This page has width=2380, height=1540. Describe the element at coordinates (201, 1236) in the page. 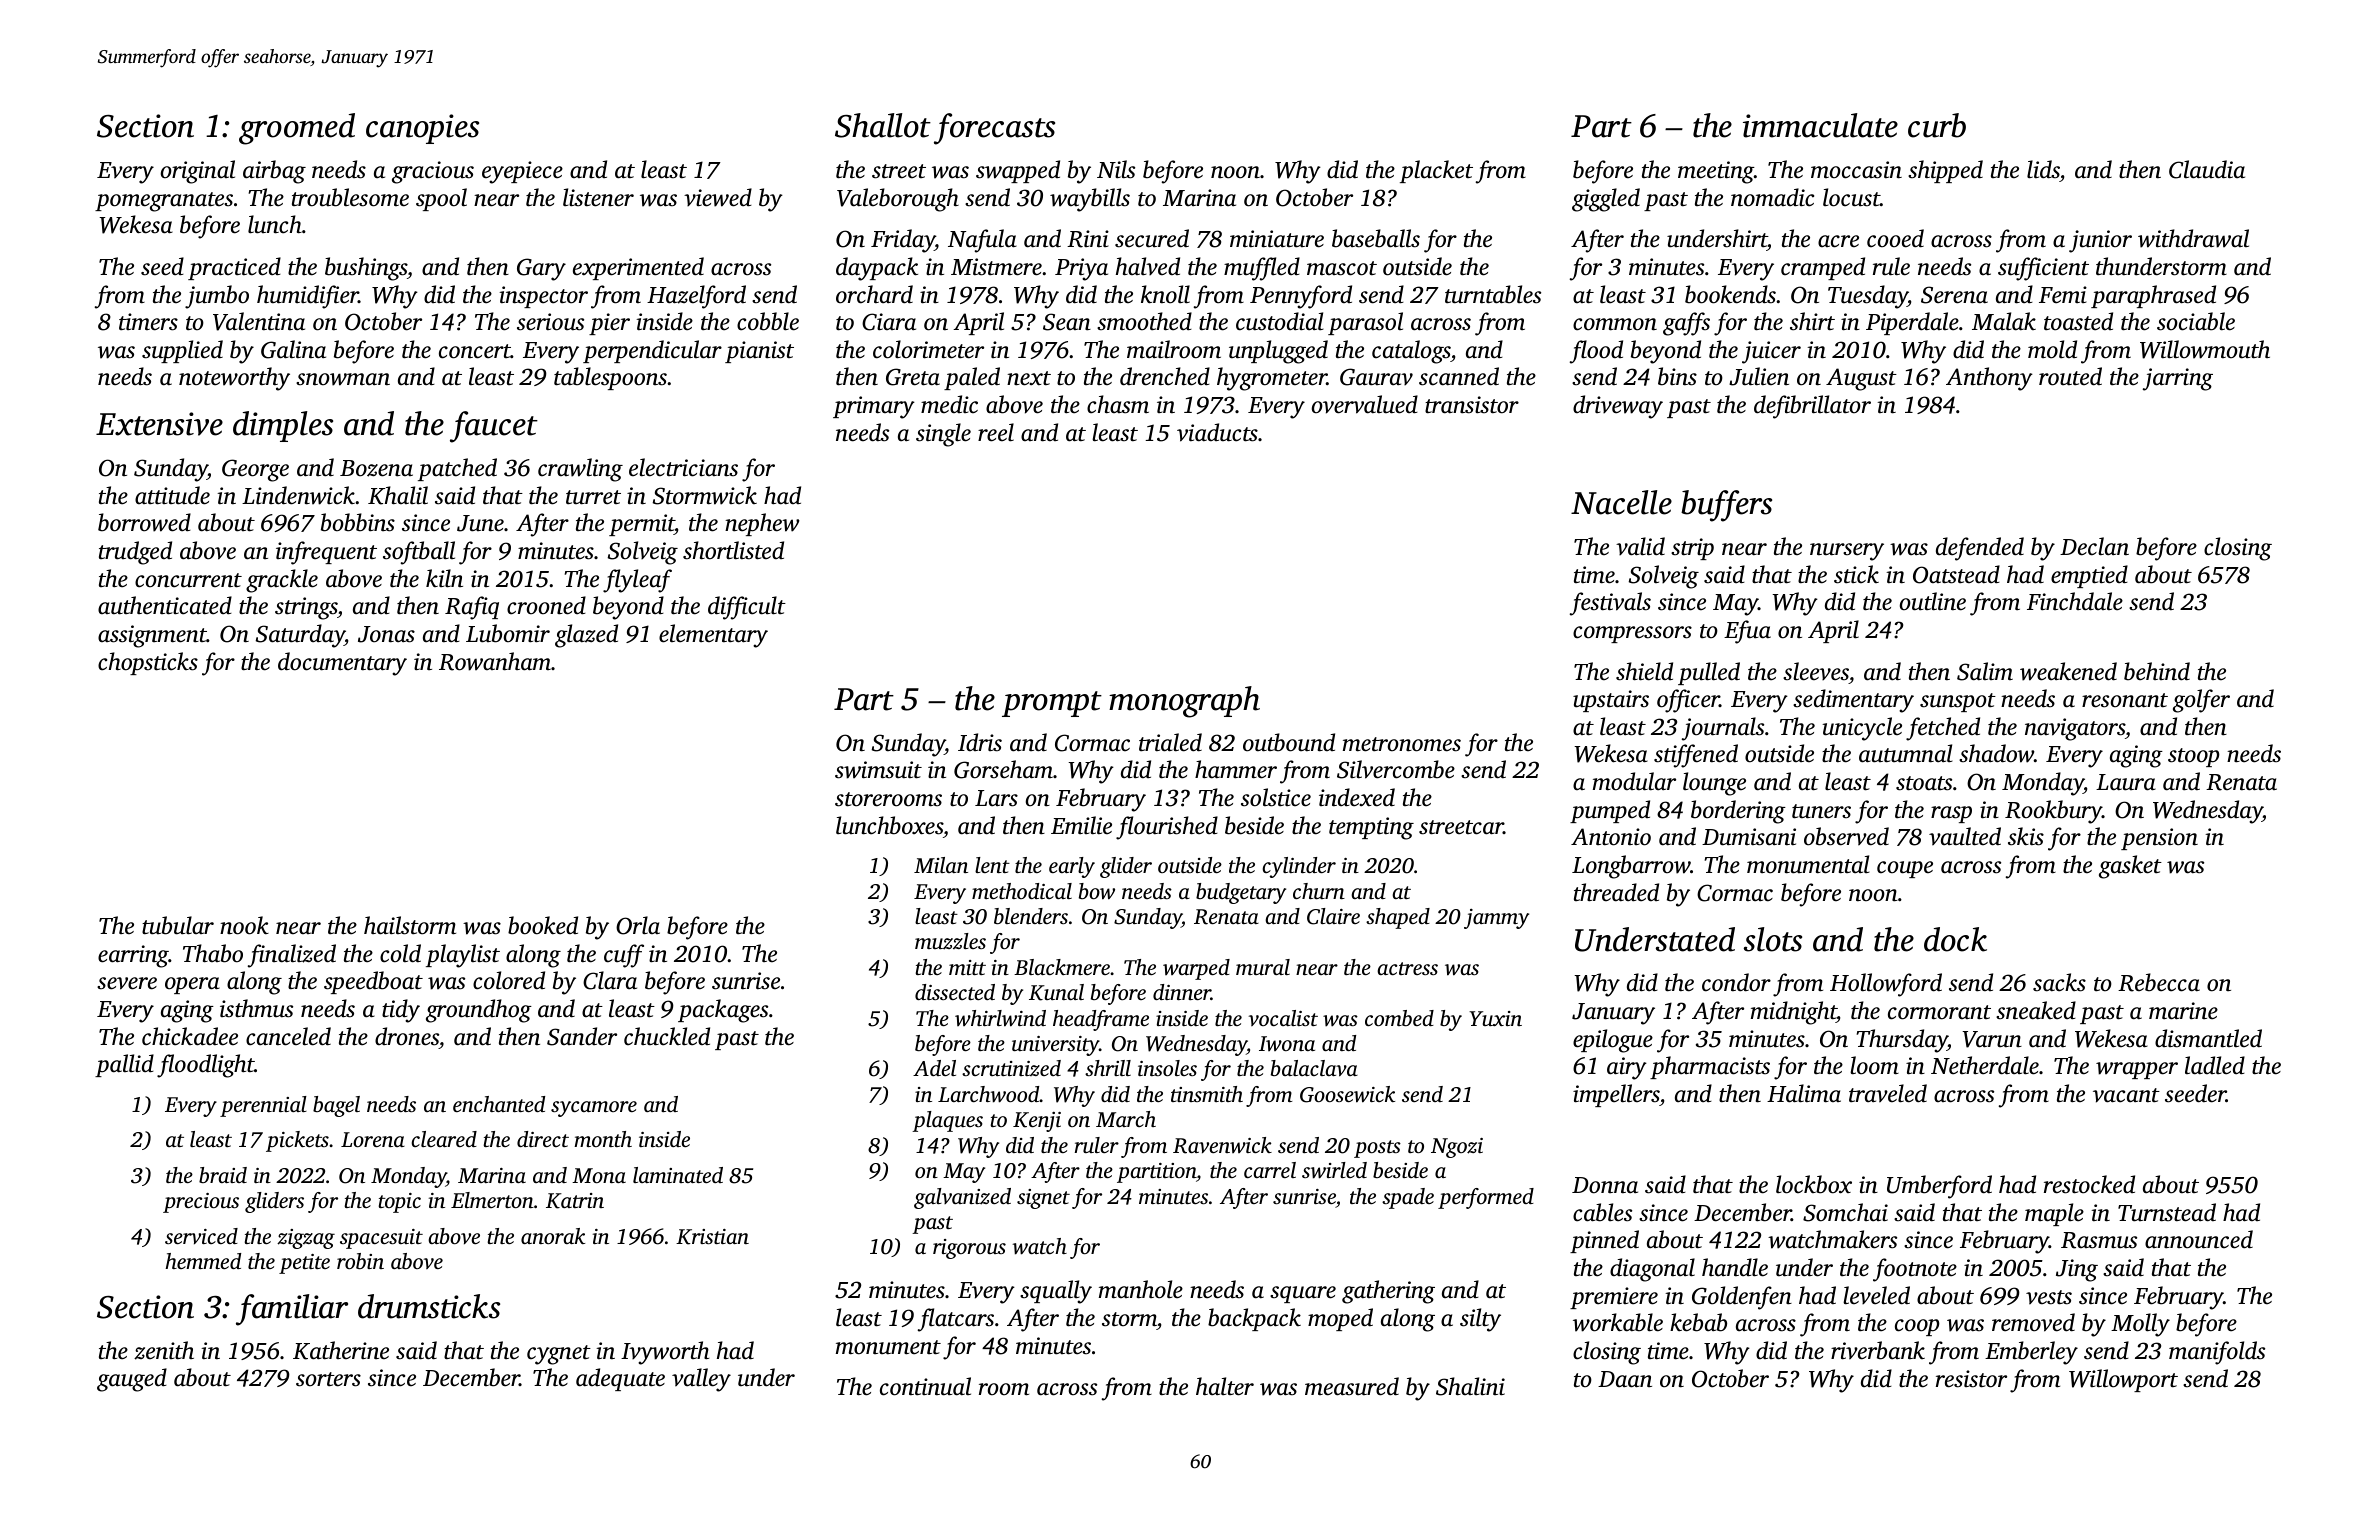

I see `serviced` at that location.
